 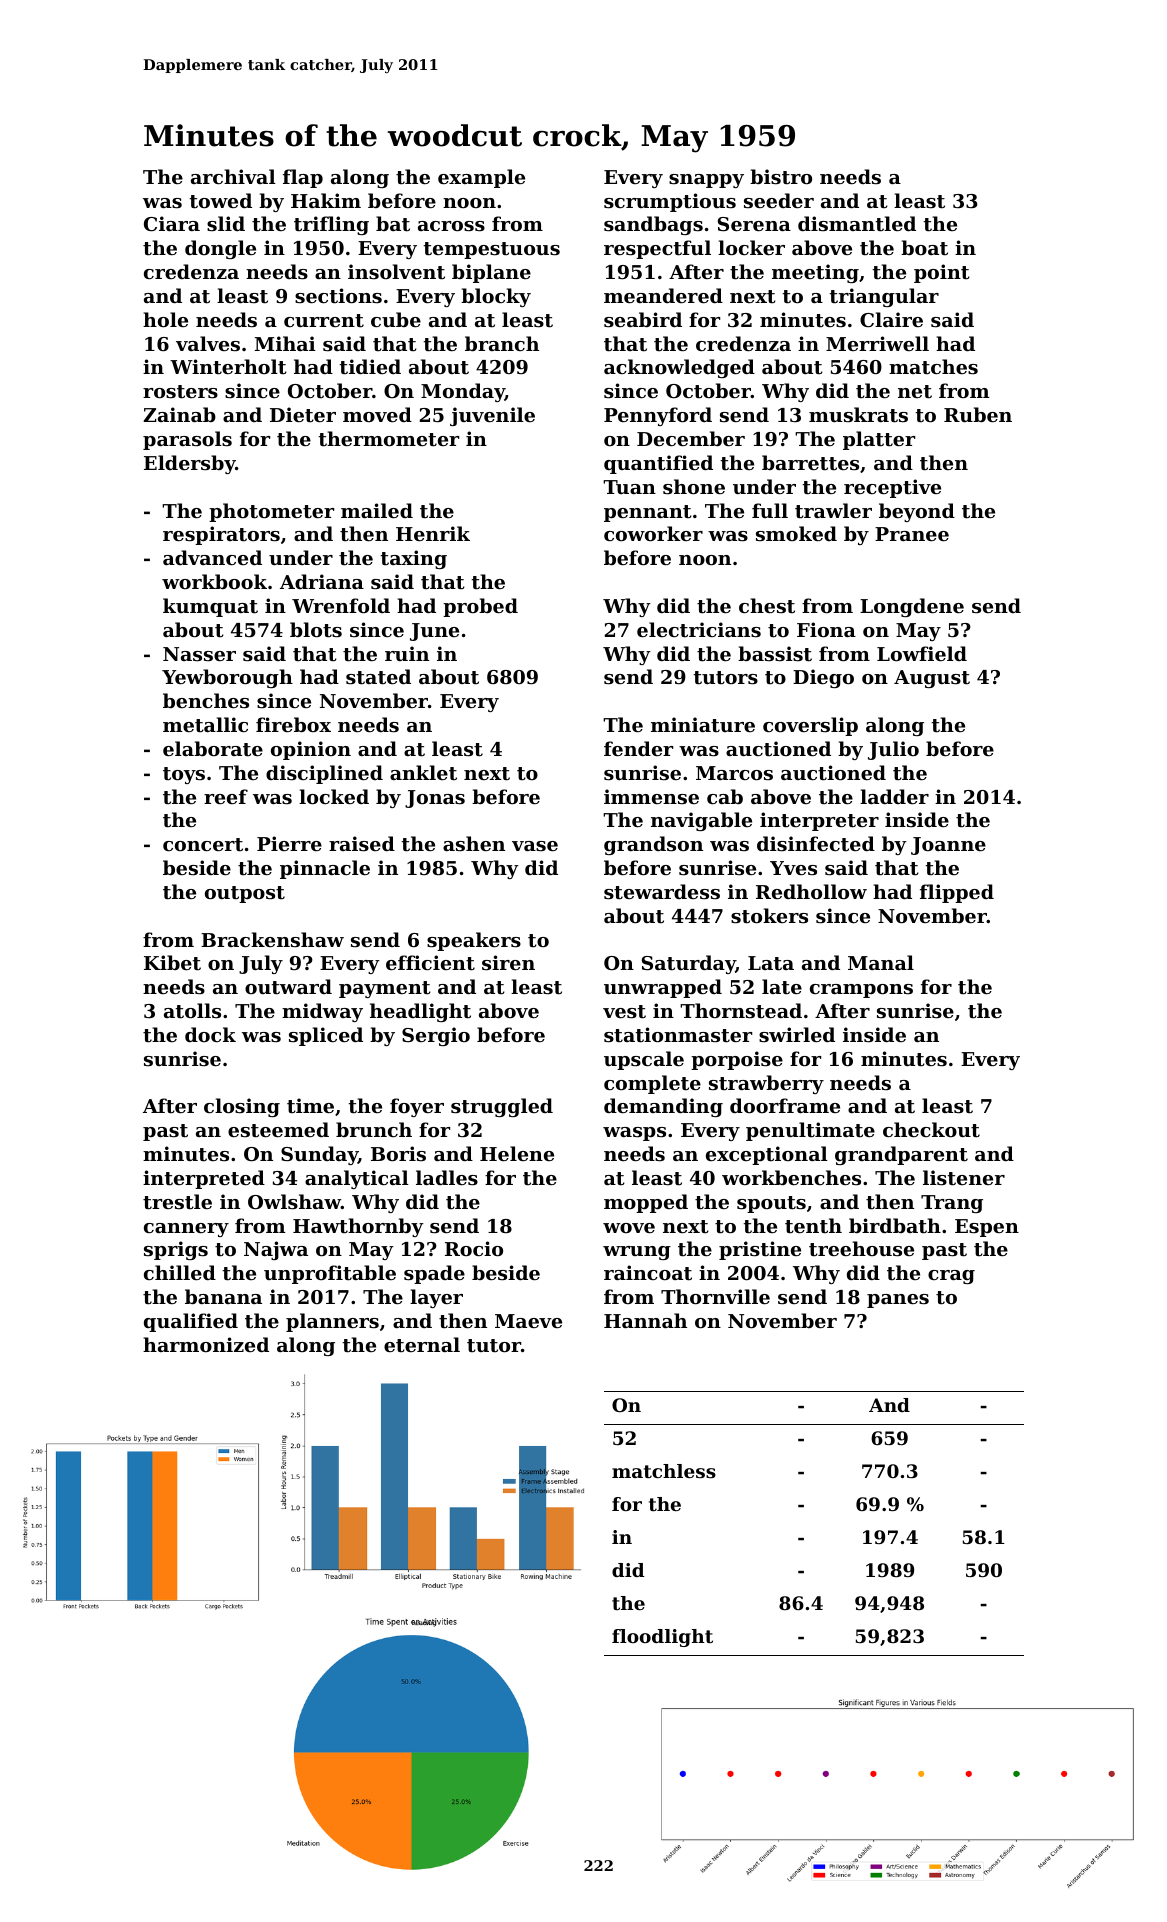 I want to click on harmonized, so click(x=206, y=1344).
